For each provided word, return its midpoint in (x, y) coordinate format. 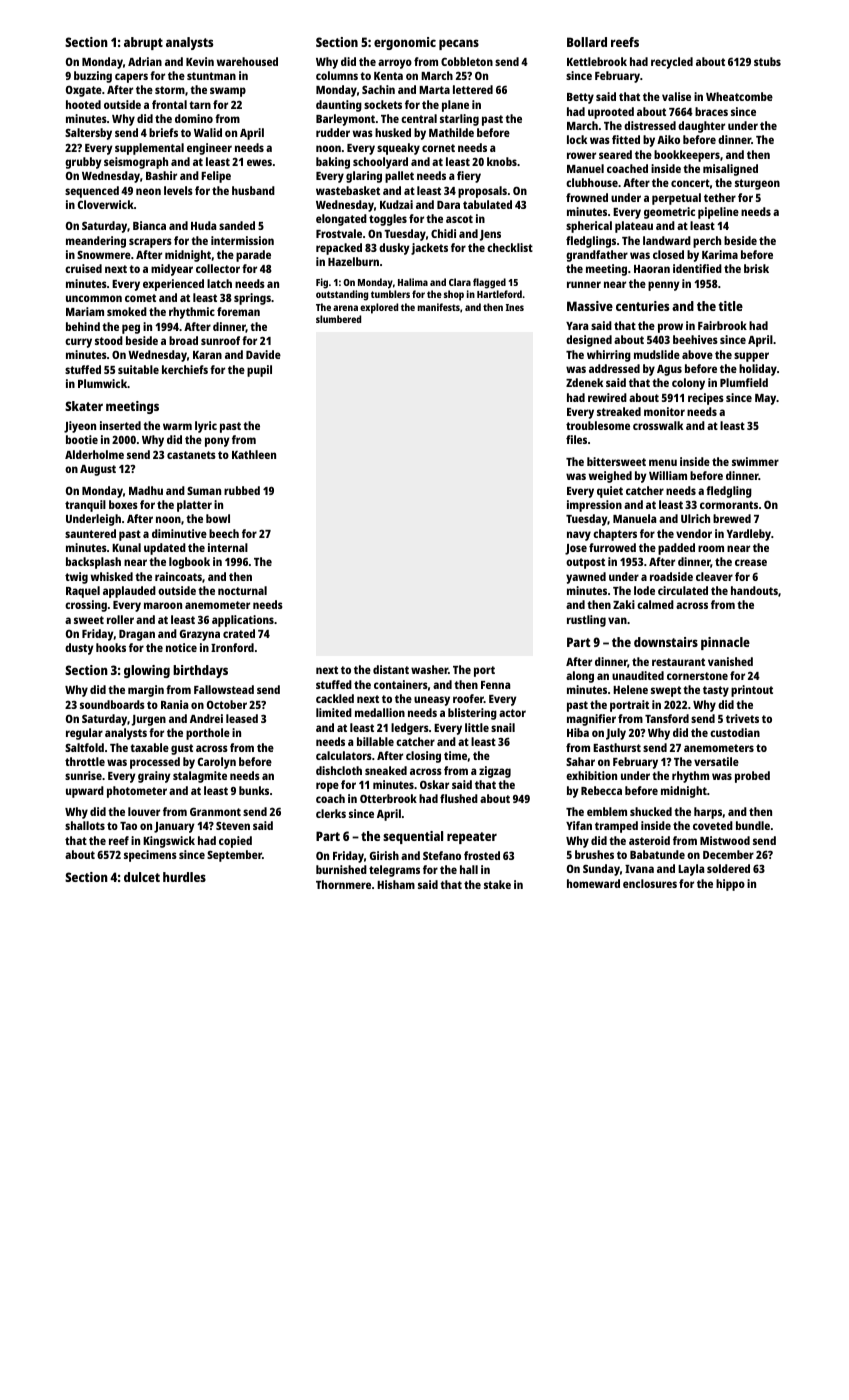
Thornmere (343, 884)
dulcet (142, 877)
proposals (482, 192)
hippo (730, 885)
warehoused (247, 61)
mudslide (657, 354)
